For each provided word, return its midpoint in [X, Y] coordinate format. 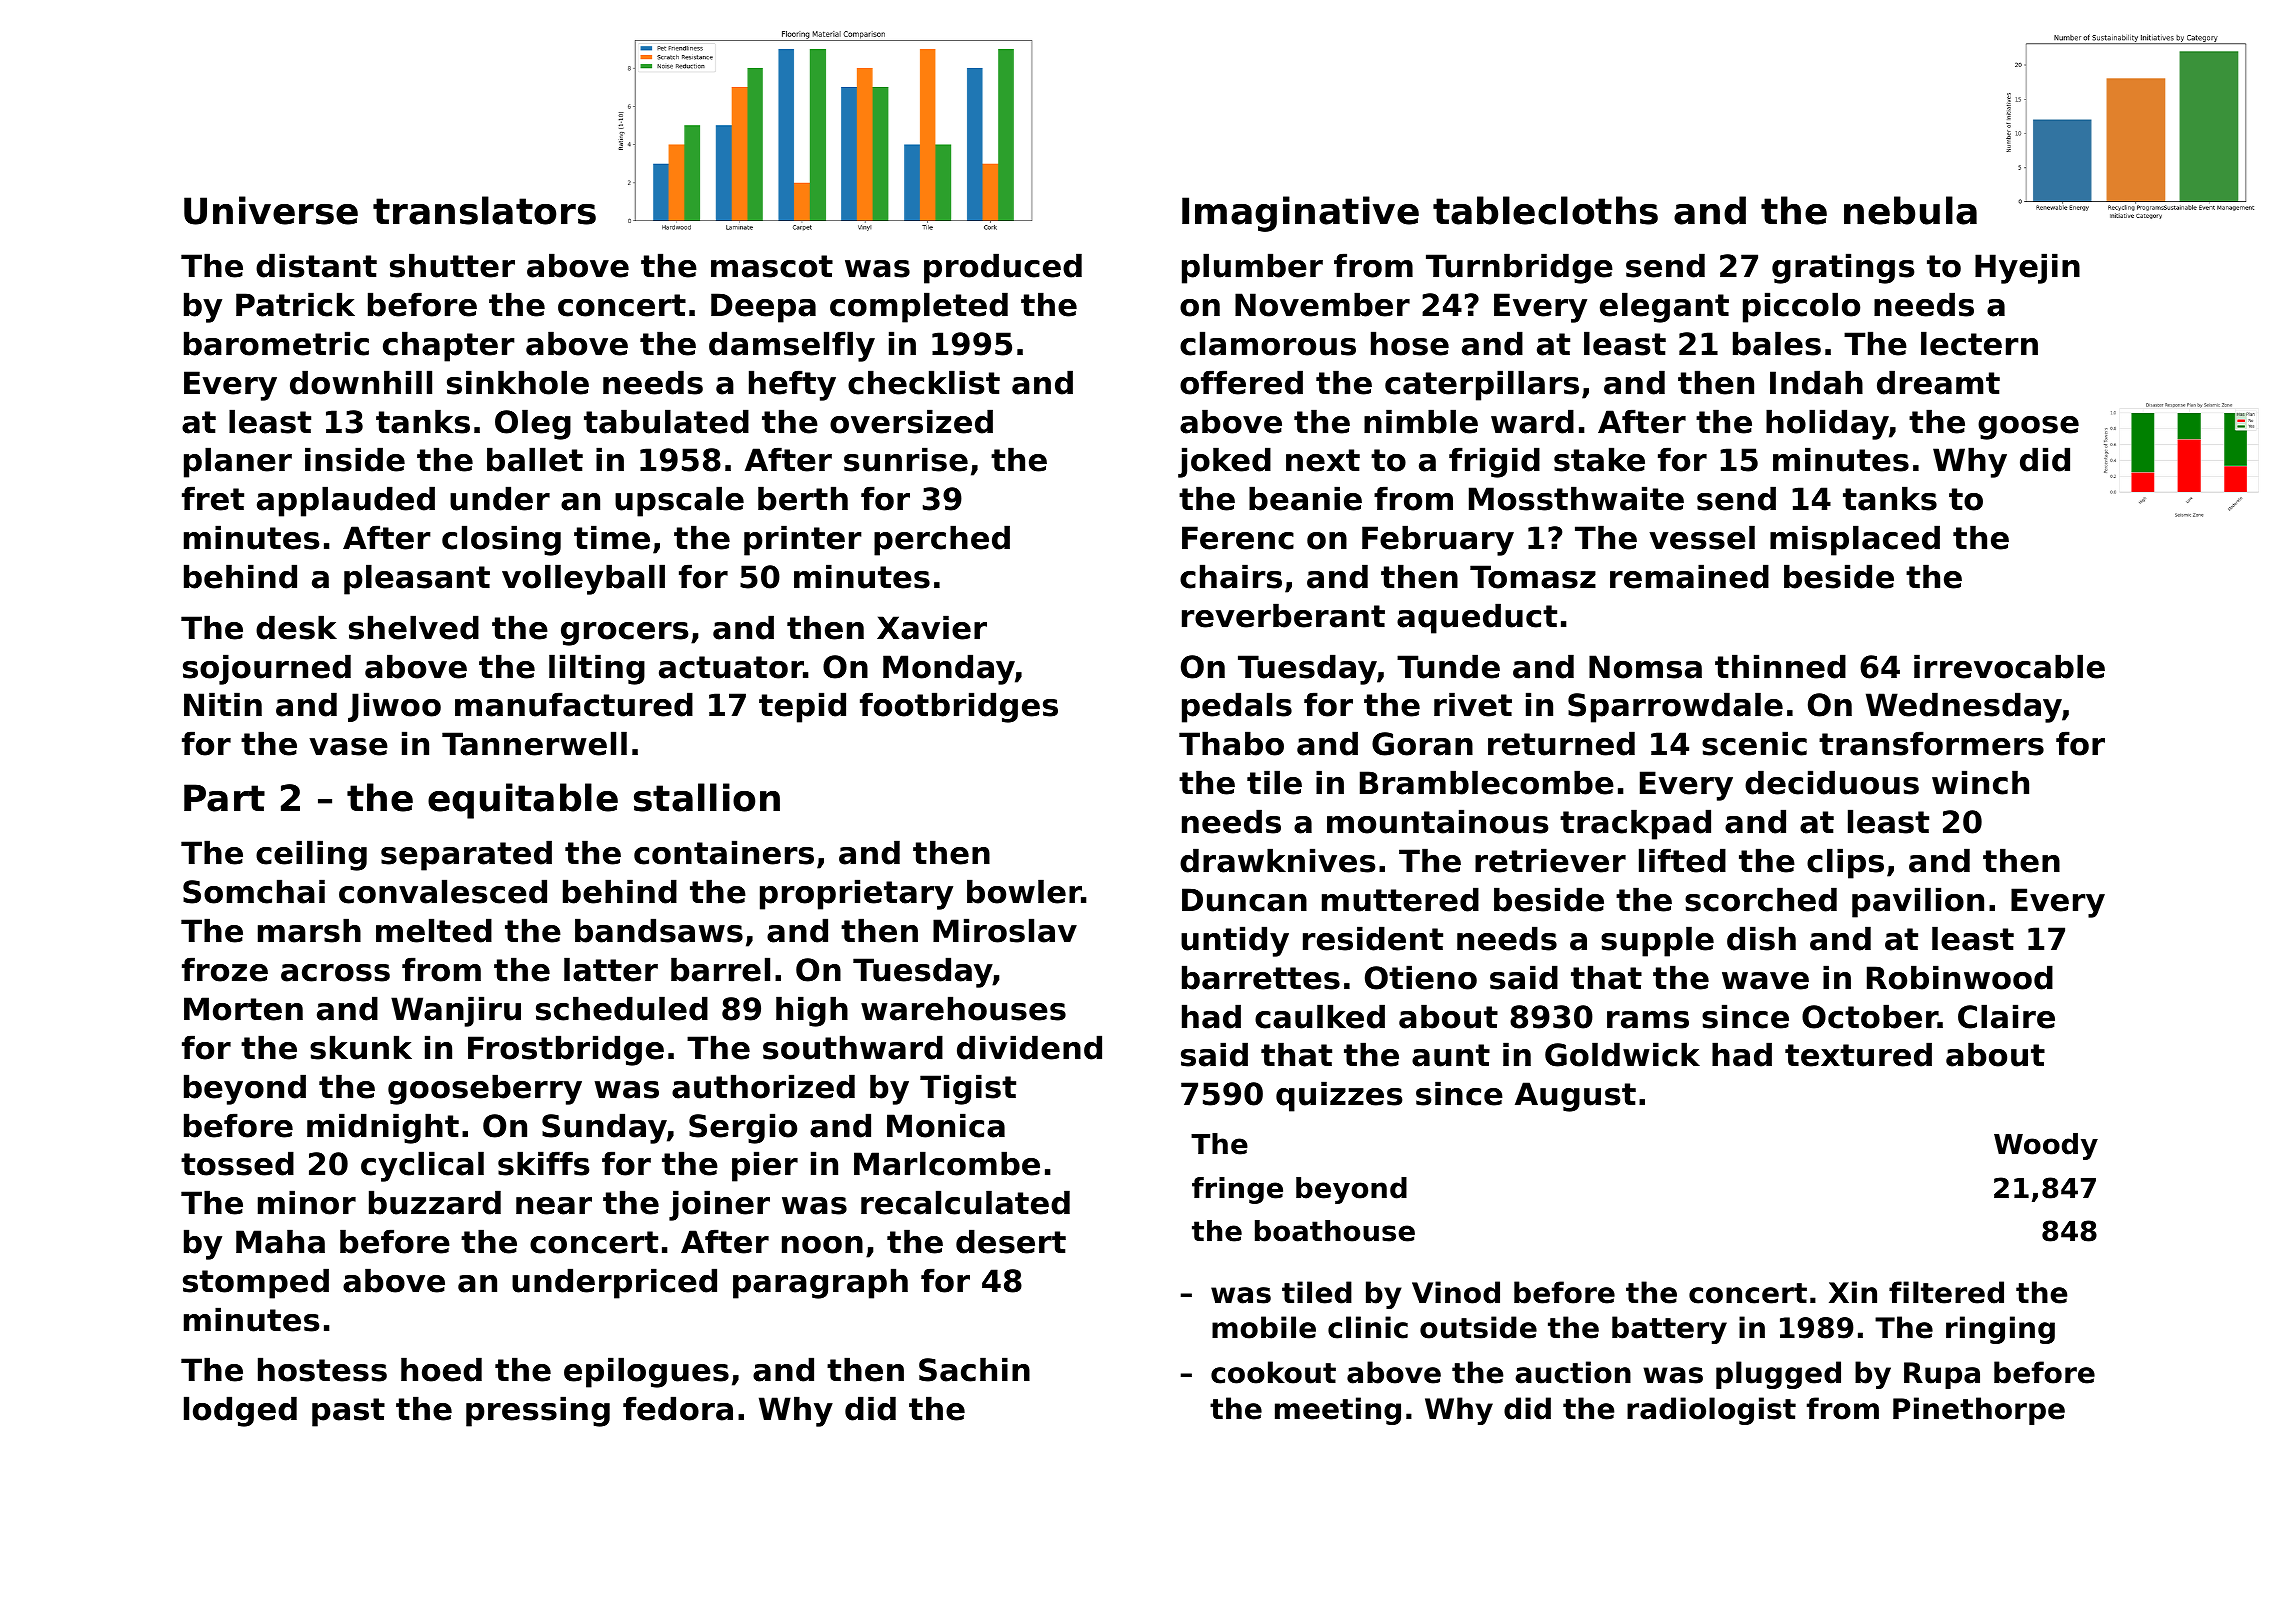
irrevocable [2009, 666]
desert [1011, 1241]
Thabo [1231, 743]
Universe [271, 210]
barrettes [1261, 977]
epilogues [646, 1372]
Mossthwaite [1576, 498]
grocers [624, 634]
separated [466, 855]
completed [919, 307]
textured [1858, 1054]
